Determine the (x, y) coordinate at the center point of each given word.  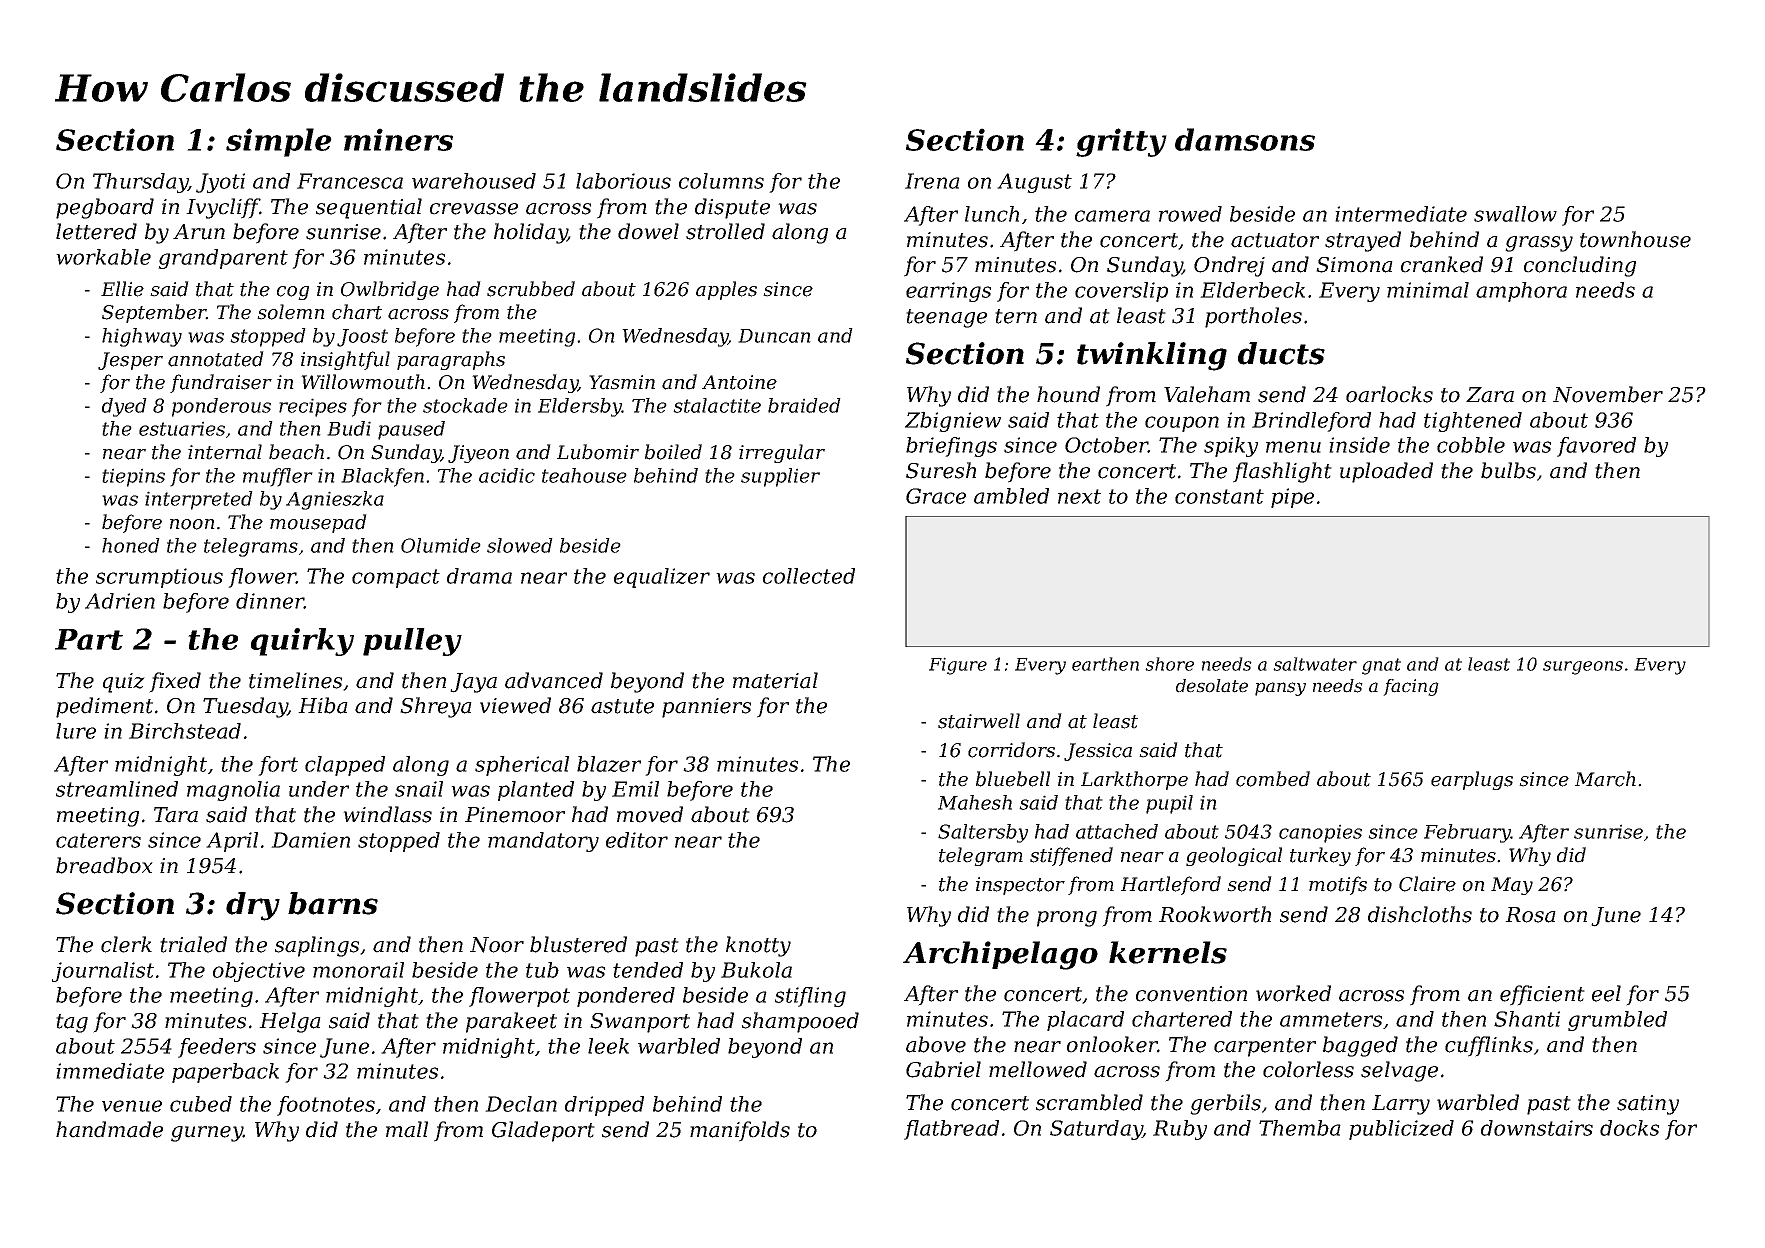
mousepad (318, 523)
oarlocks (1389, 394)
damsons (1245, 139)
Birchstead (185, 731)
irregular (782, 453)
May (1512, 886)
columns (721, 181)
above (936, 1044)
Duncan (774, 336)
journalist (103, 972)
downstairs (1537, 1128)
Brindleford (1311, 422)
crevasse (474, 209)
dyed (124, 407)
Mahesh (975, 802)
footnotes (326, 1106)
